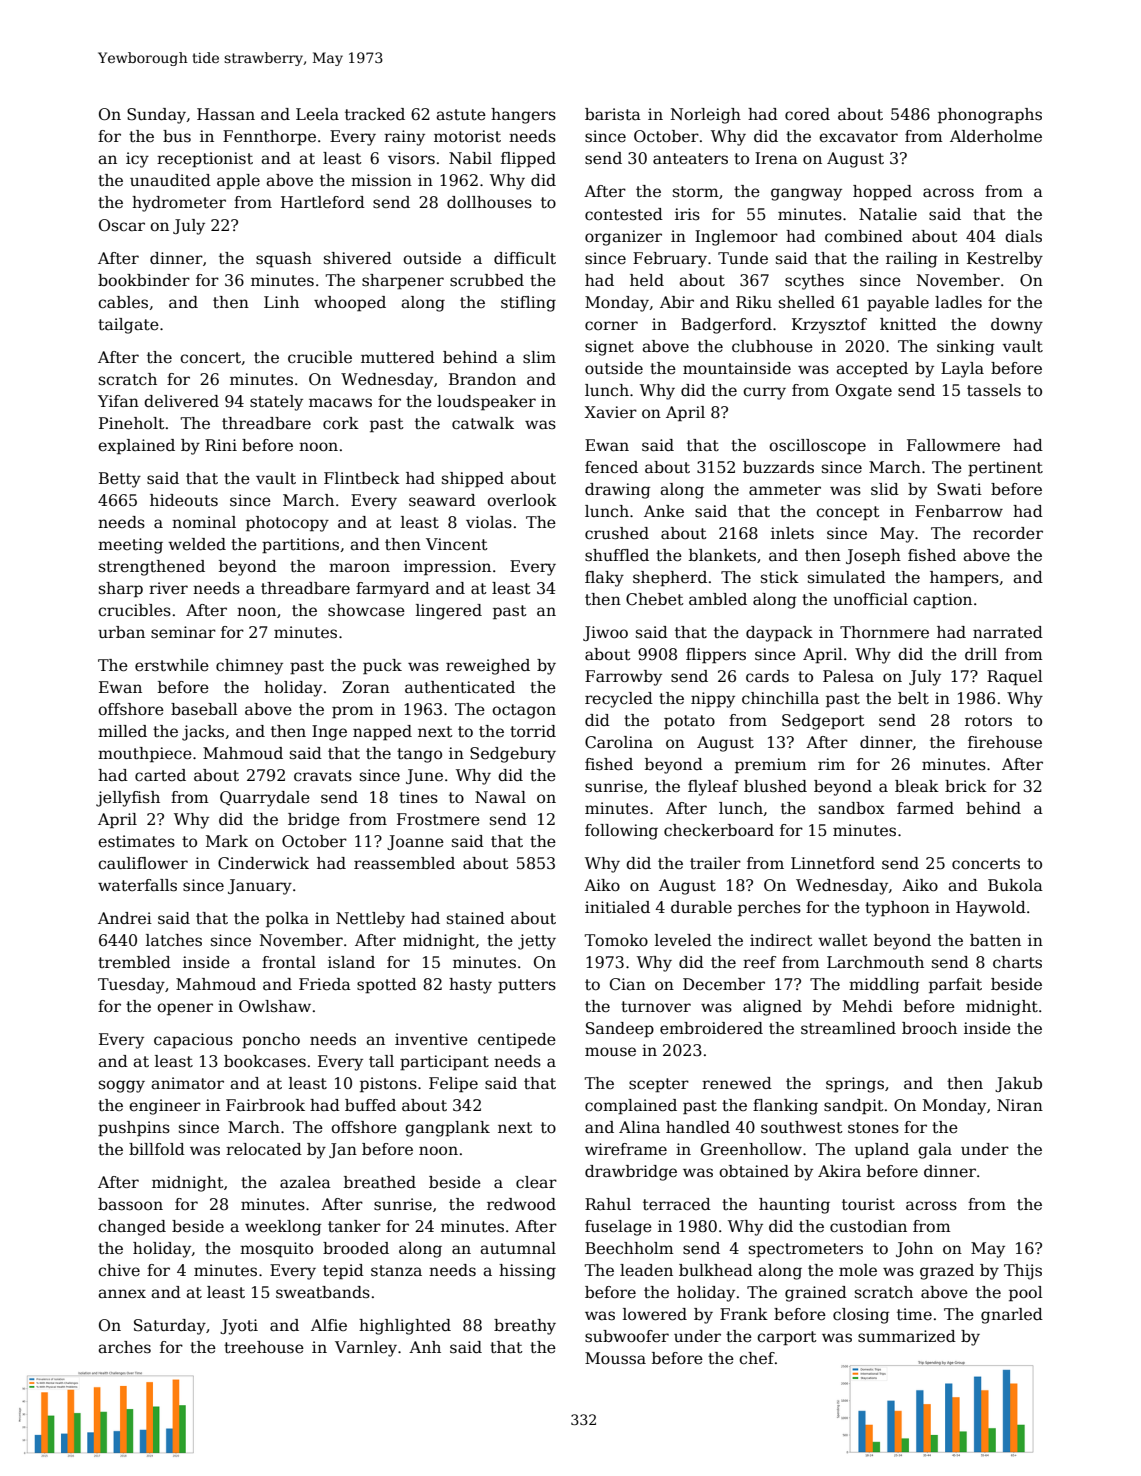  I want to click on prom, so click(353, 712).
